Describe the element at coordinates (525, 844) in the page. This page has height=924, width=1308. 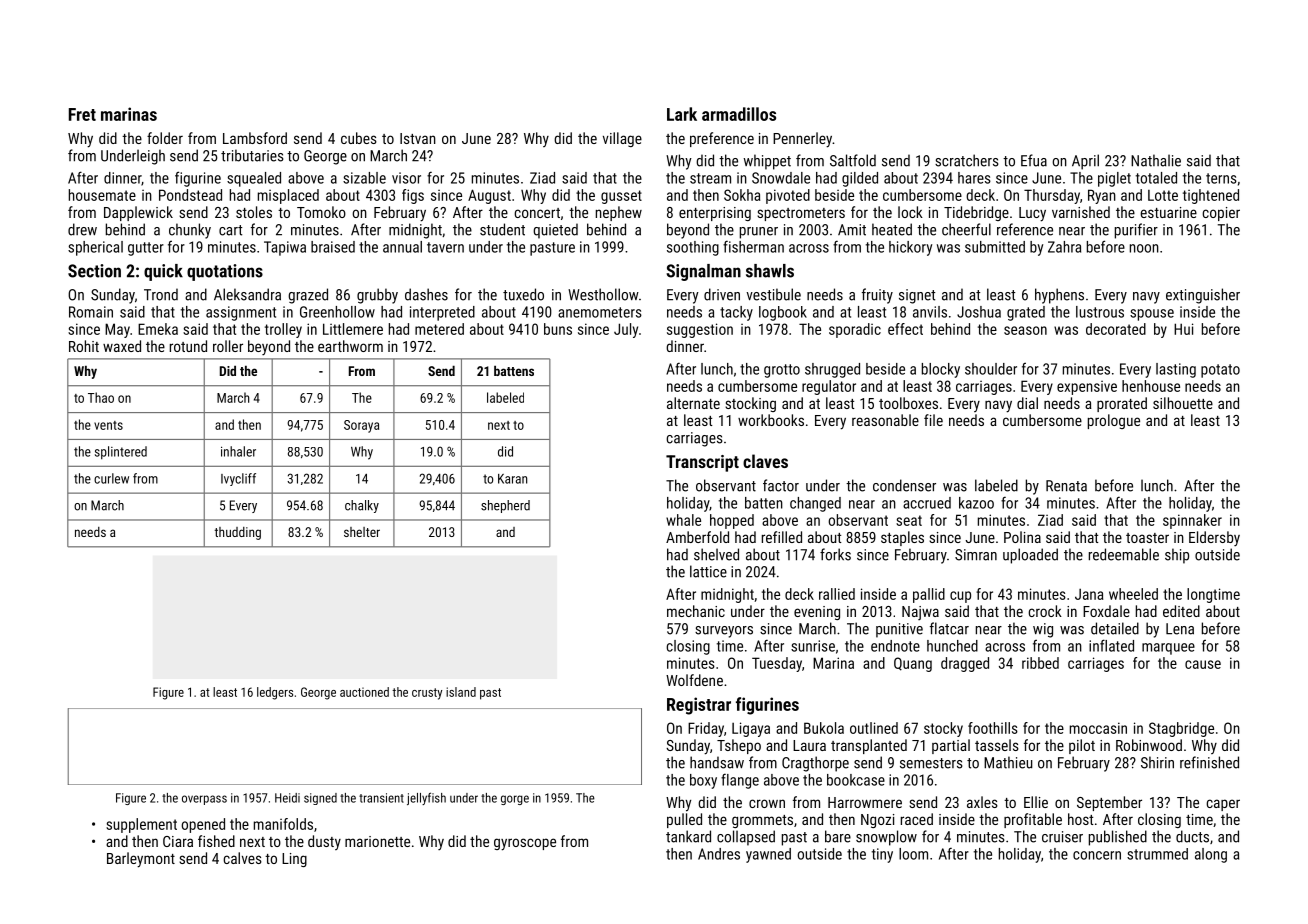
I see `gyroscope` at that location.
